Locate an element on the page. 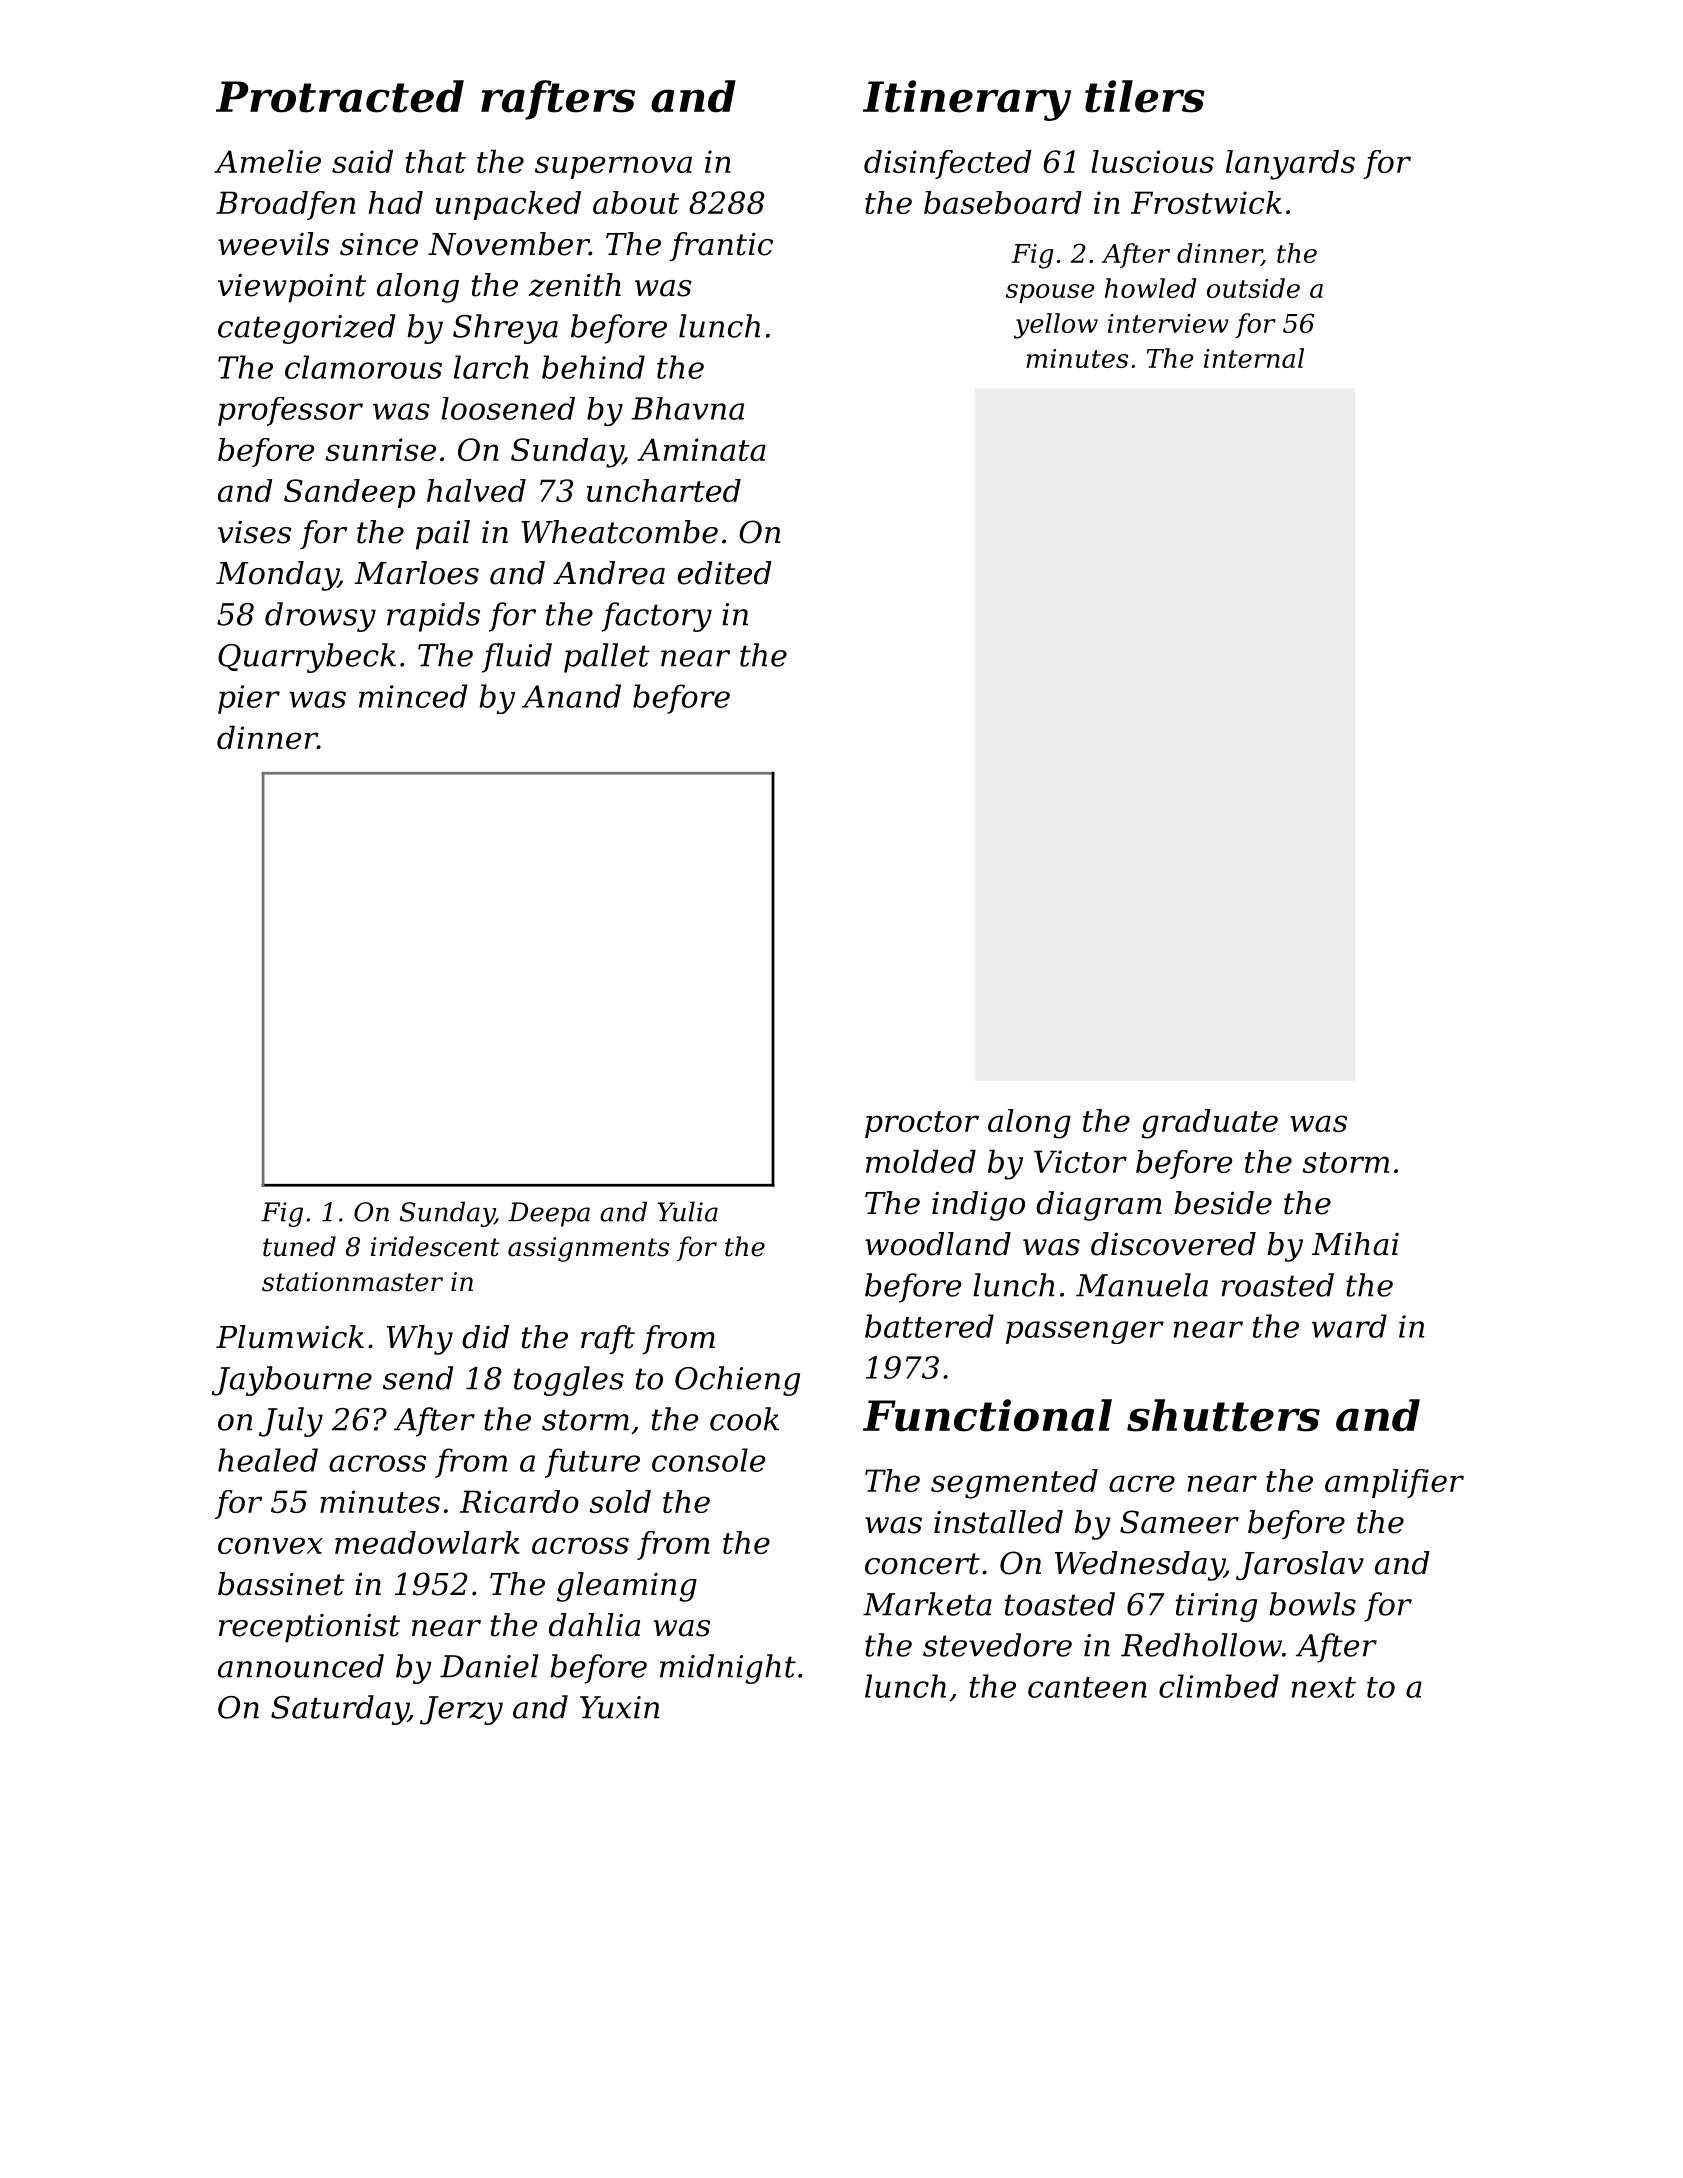 The height and width of the document is (2178, 1683). next is located at coordinates (1324, 1687).
